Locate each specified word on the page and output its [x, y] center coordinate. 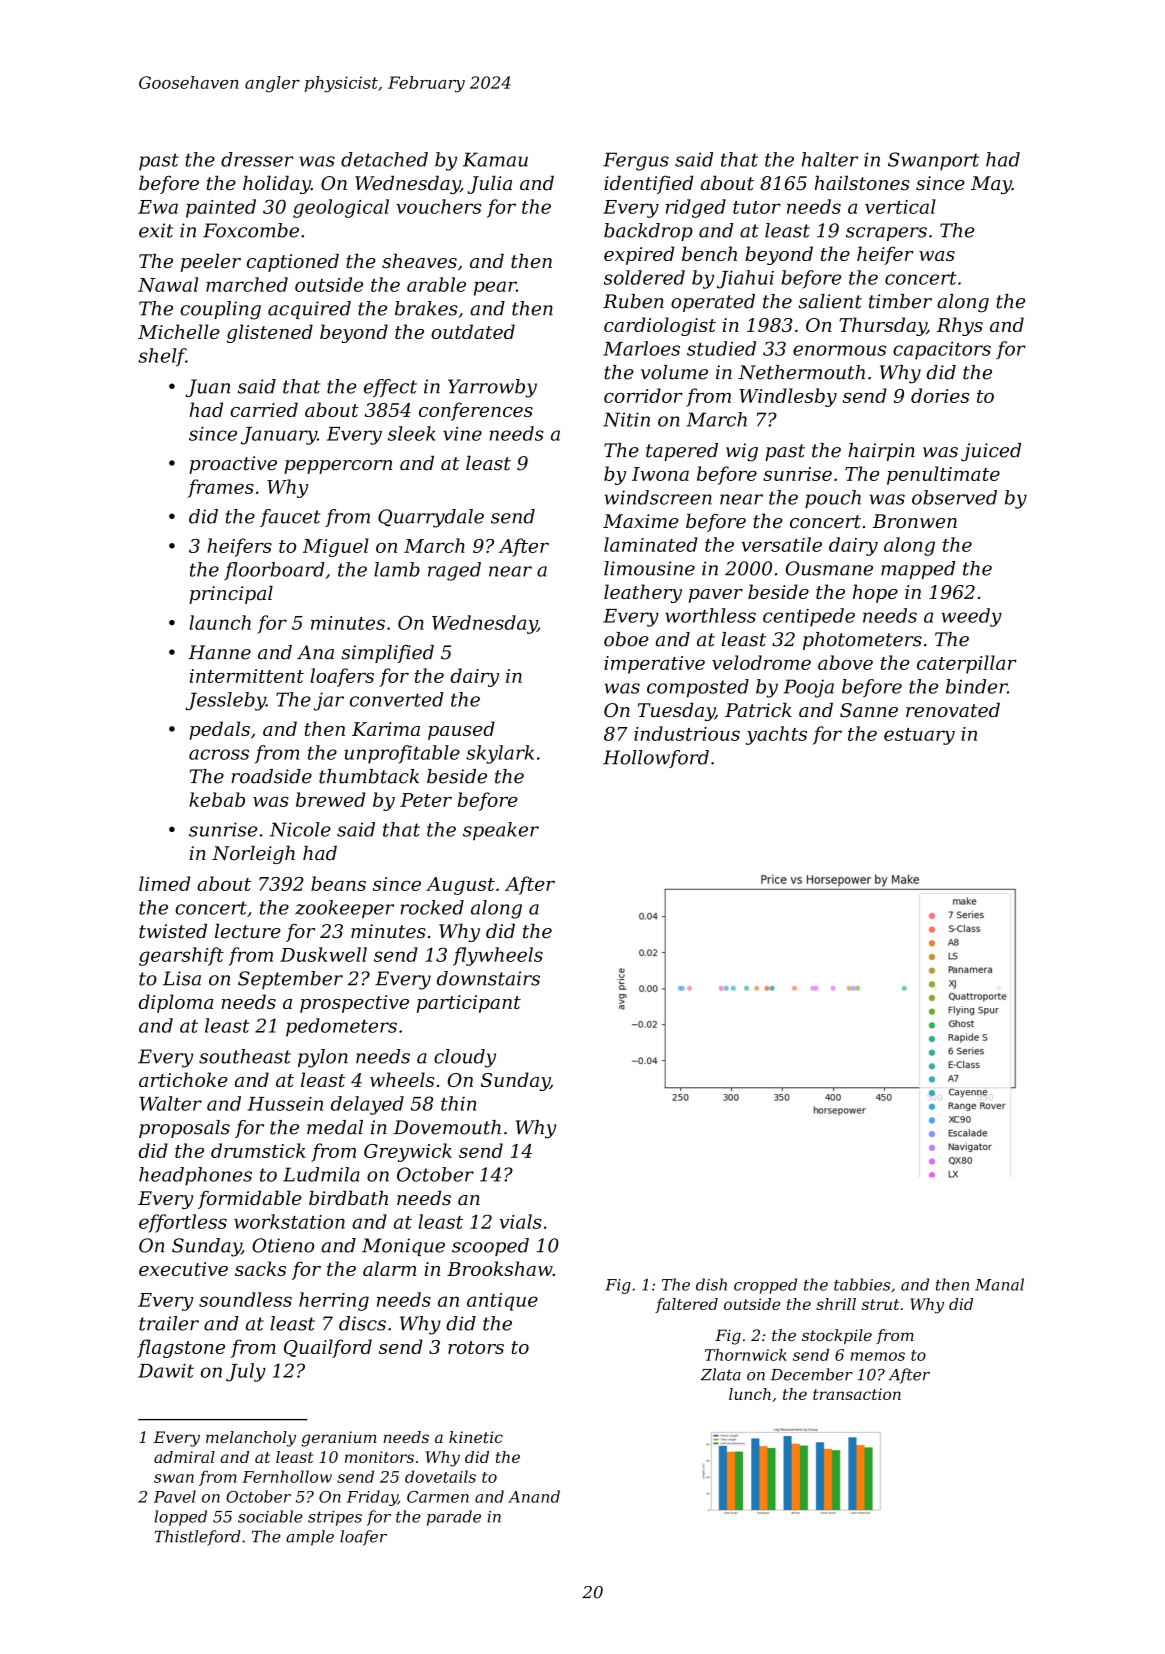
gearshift [181, 956]
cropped [765, 1286]
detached [384, 159]
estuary [919, 736]
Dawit [166, 1371]
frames [221, 488]
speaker [501, 831]
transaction [857, 1394]
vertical [900, 206]
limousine [649, 568]
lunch [750, 1394]
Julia [489, 184]
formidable [250, 1199]
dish [711, 1284]
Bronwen [914, 521]
